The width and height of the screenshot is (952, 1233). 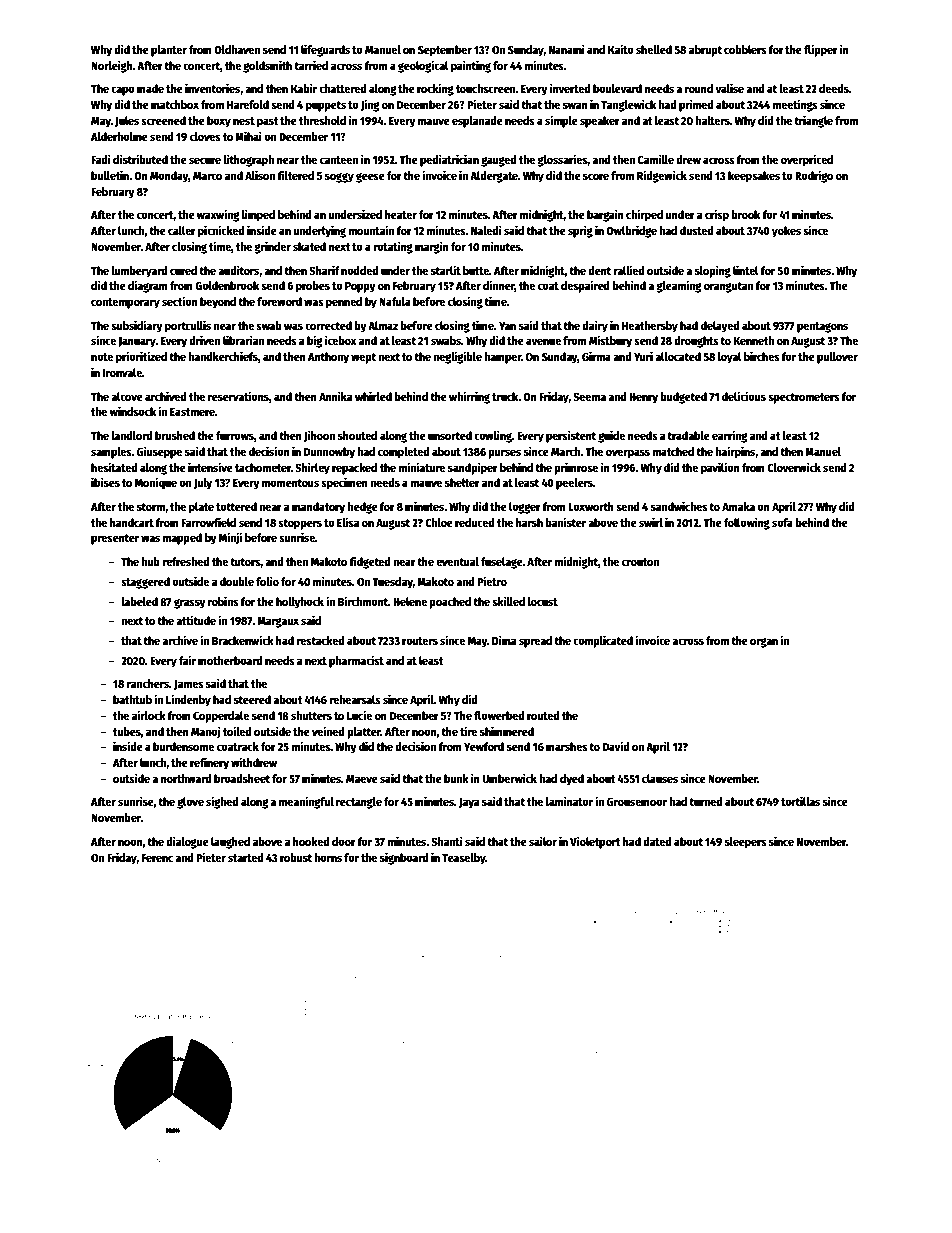 I want to click on Dima, so click(x=504, y=640).
